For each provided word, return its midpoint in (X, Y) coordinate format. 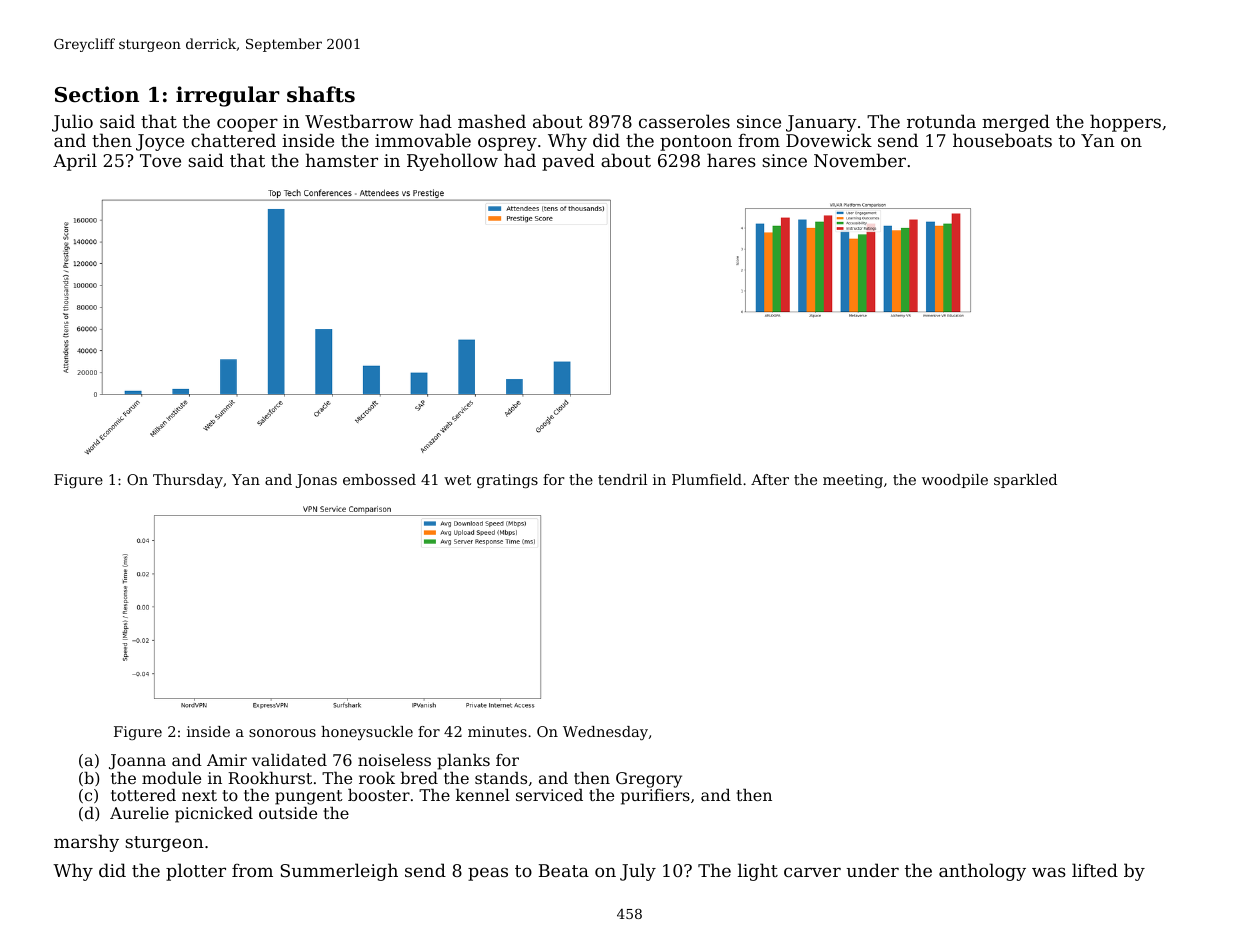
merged (1016, 124)
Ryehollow (452, 162)
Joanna (137, 762)
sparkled (1025, 481)
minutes (497, 731)
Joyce (160, 142)
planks (463, 762)
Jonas (316, 481)
